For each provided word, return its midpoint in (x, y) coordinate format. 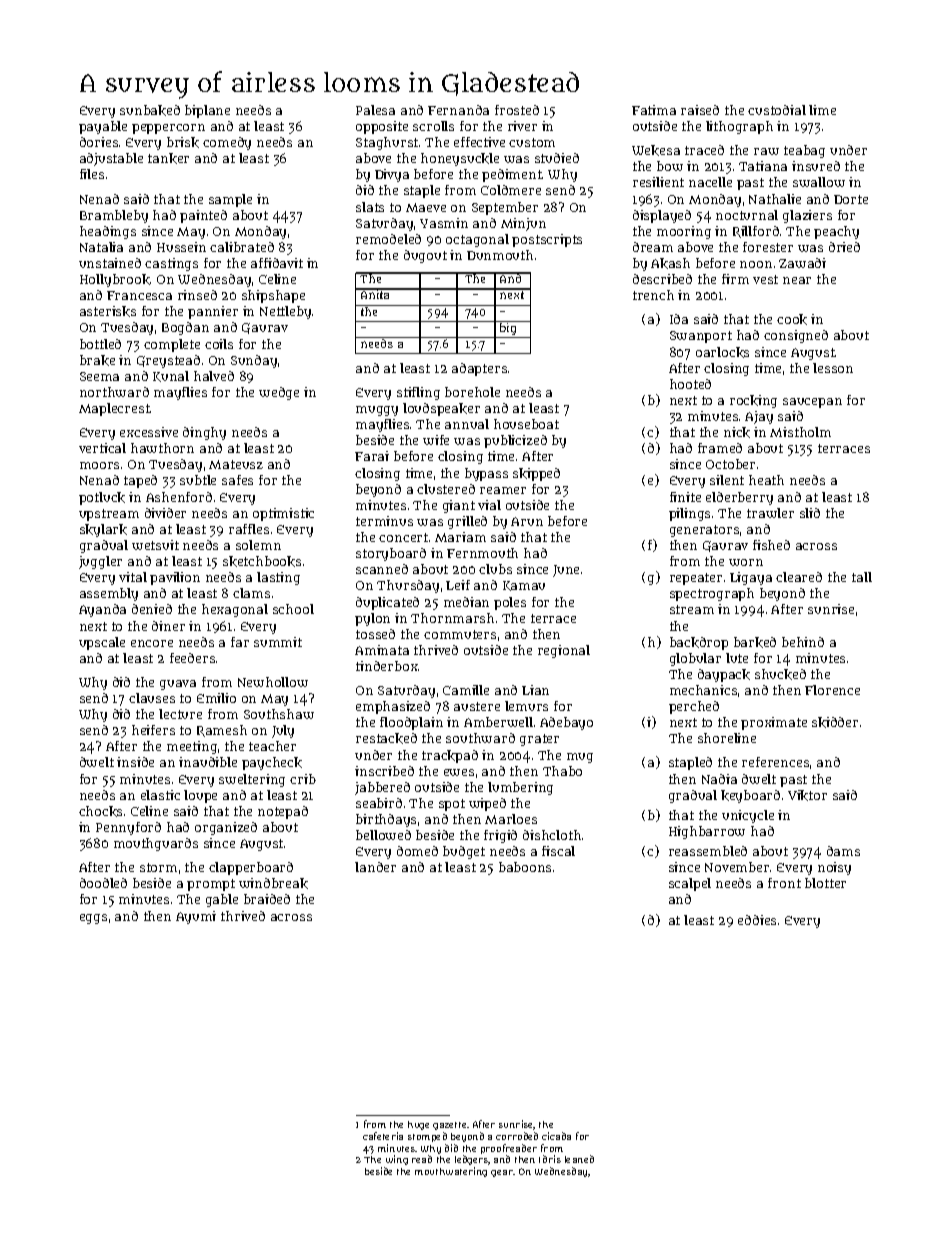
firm (735, 279)
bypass (486, 474)
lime (822, 110)
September (505, 208)
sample (230, 200)
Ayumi (196, 917)
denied (152, 609)
